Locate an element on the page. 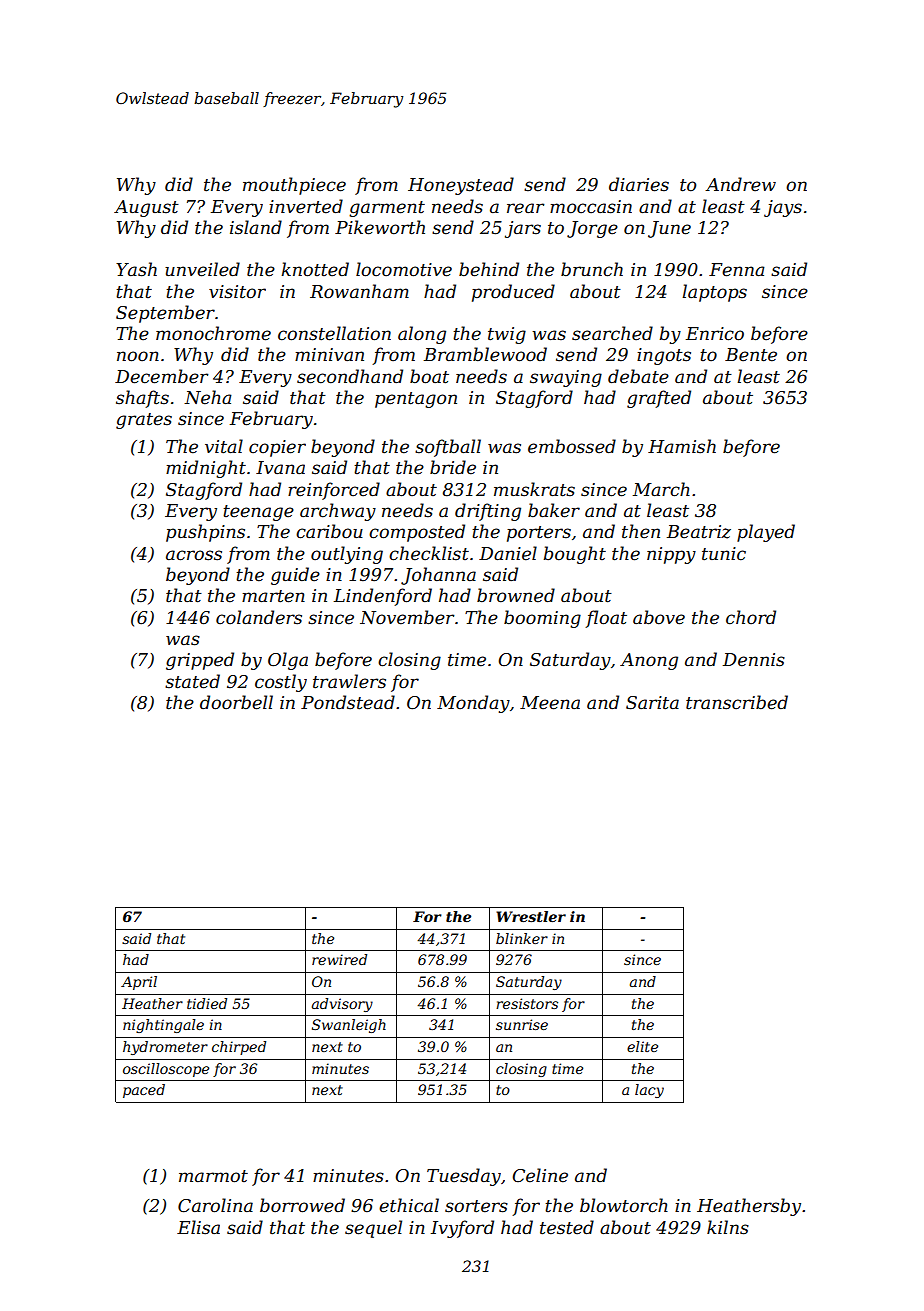 The image size is (924, 1311). borrowed is located at coordinates (302, 1205).
